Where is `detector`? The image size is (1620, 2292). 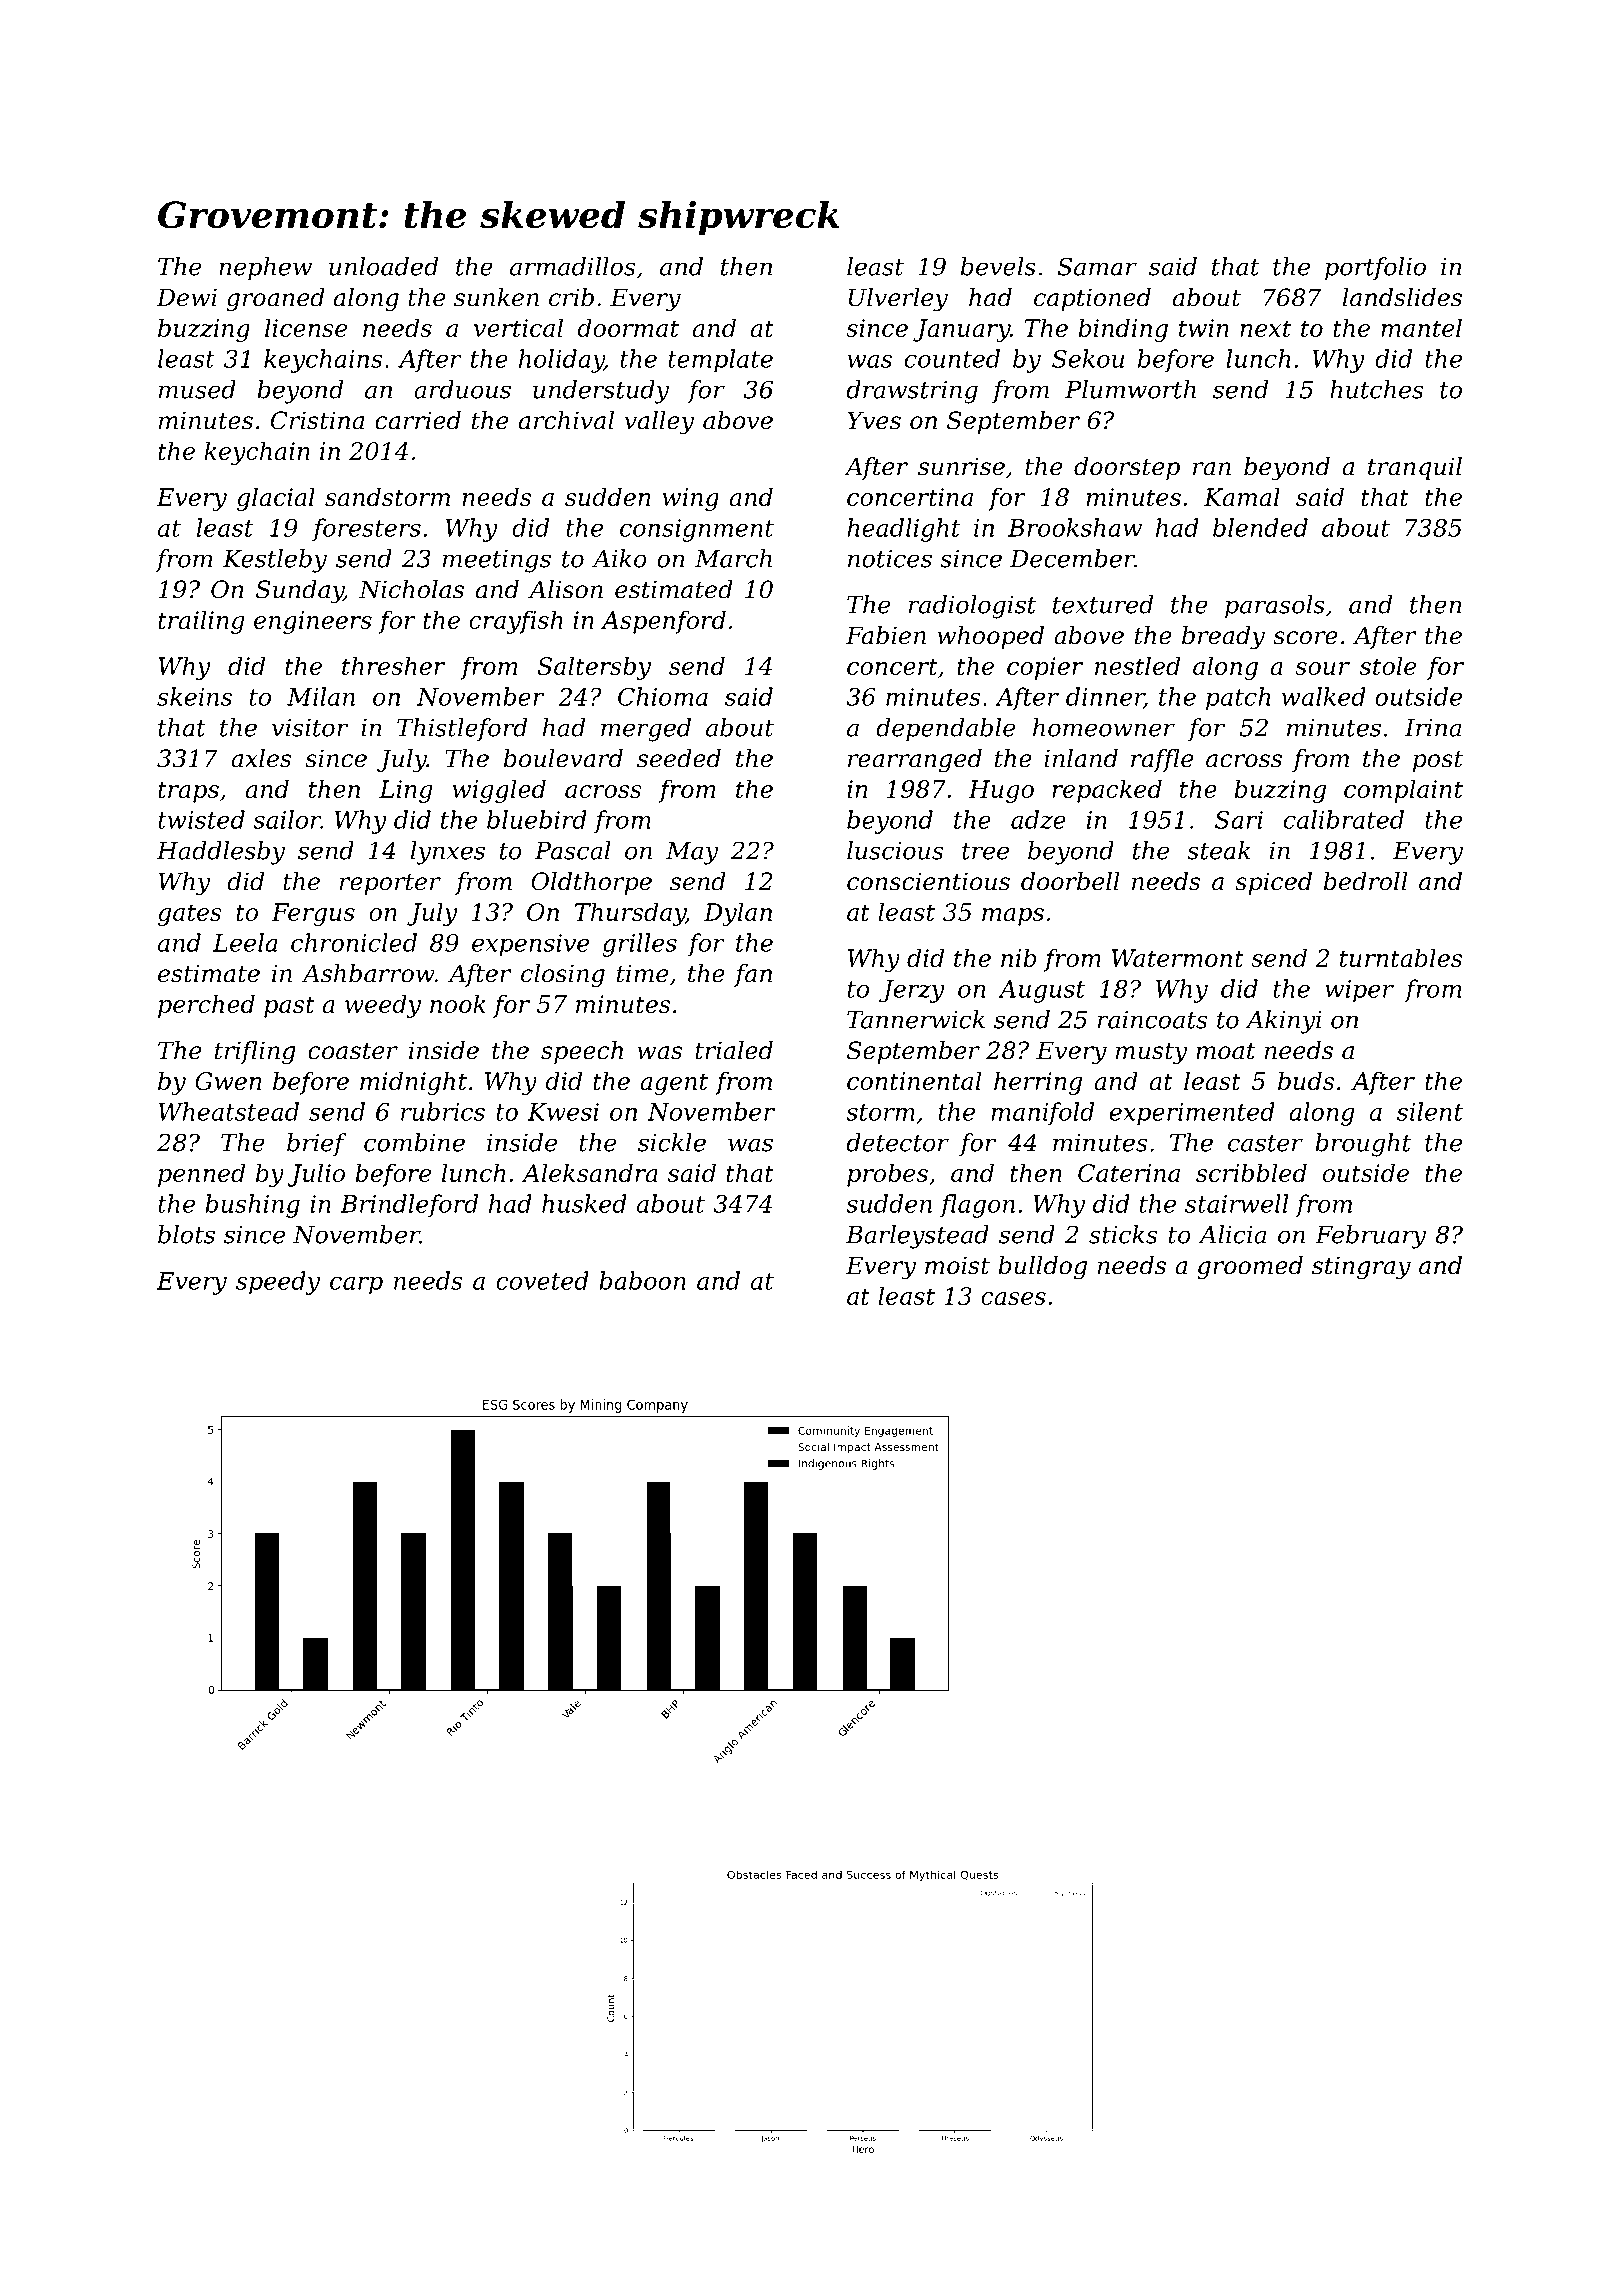 detector is located at coordinates (898, 1142).
